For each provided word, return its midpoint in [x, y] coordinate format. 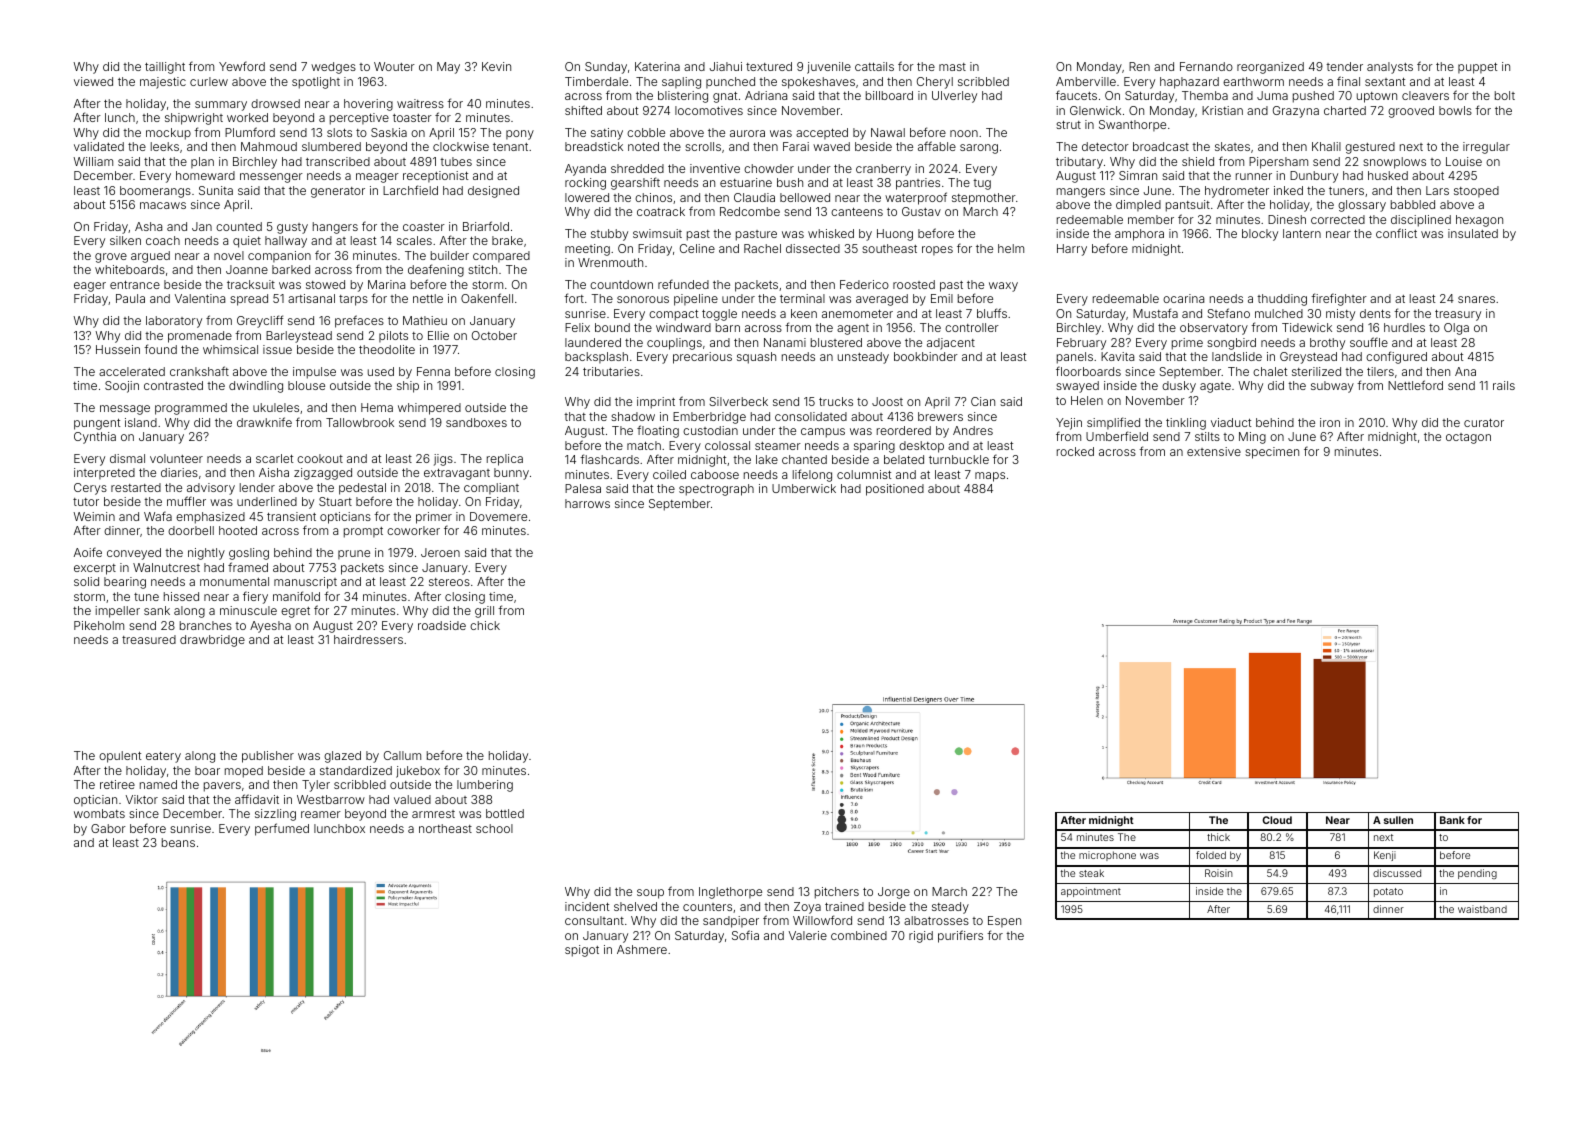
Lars [1437, 190]
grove [111, 258]
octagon [1468, 438]
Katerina [657, 66]
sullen [1398, 820]
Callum [402, 755]
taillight [165, 68]
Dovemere [498, 516]
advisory [211, 489]
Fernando [1206, 66]
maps [990, 477]
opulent [120, 757]
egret [295, 612]
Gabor [108, 828]
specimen [1272, 453]
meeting [587, 250]
